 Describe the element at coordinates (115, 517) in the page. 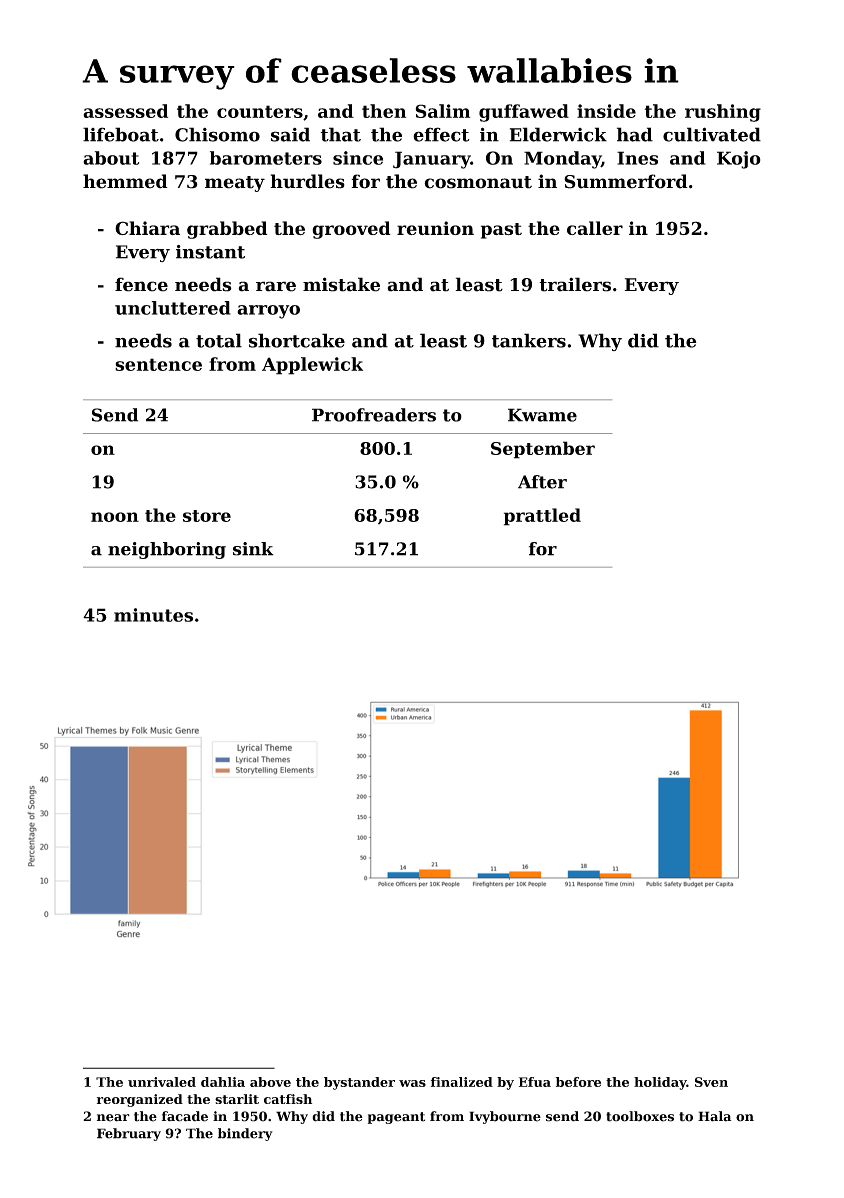

I see `noon` at that location.
